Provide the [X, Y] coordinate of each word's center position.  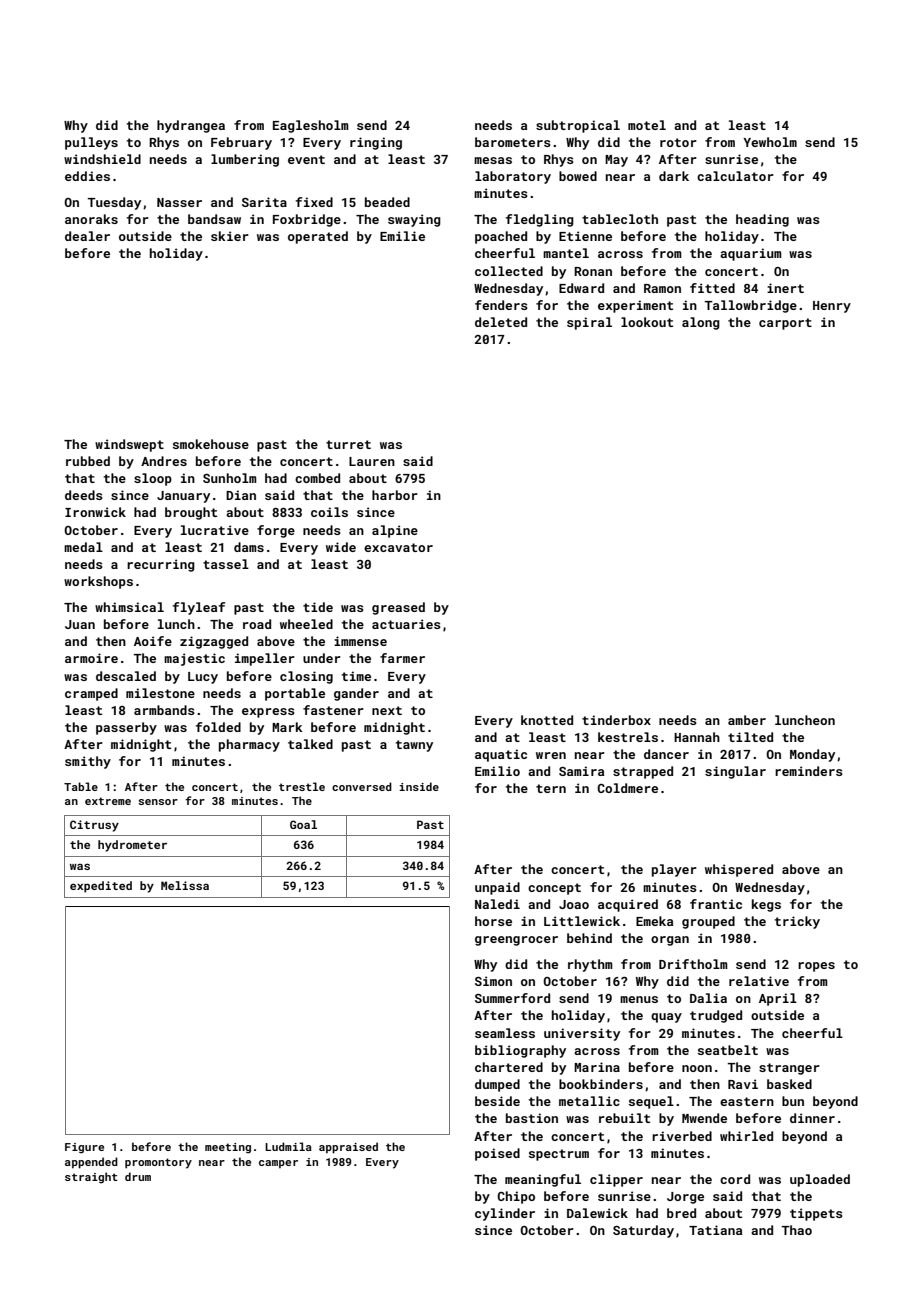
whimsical [129, 607]
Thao [796, 1230]
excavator [398, 547]
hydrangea [191, 126]
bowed [578, 176]
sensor [158, 802]
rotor [678, 142]
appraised [348, 1148]
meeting [228, 1148]
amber [747, 720]
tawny [414, 746]
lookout [647, 322]
